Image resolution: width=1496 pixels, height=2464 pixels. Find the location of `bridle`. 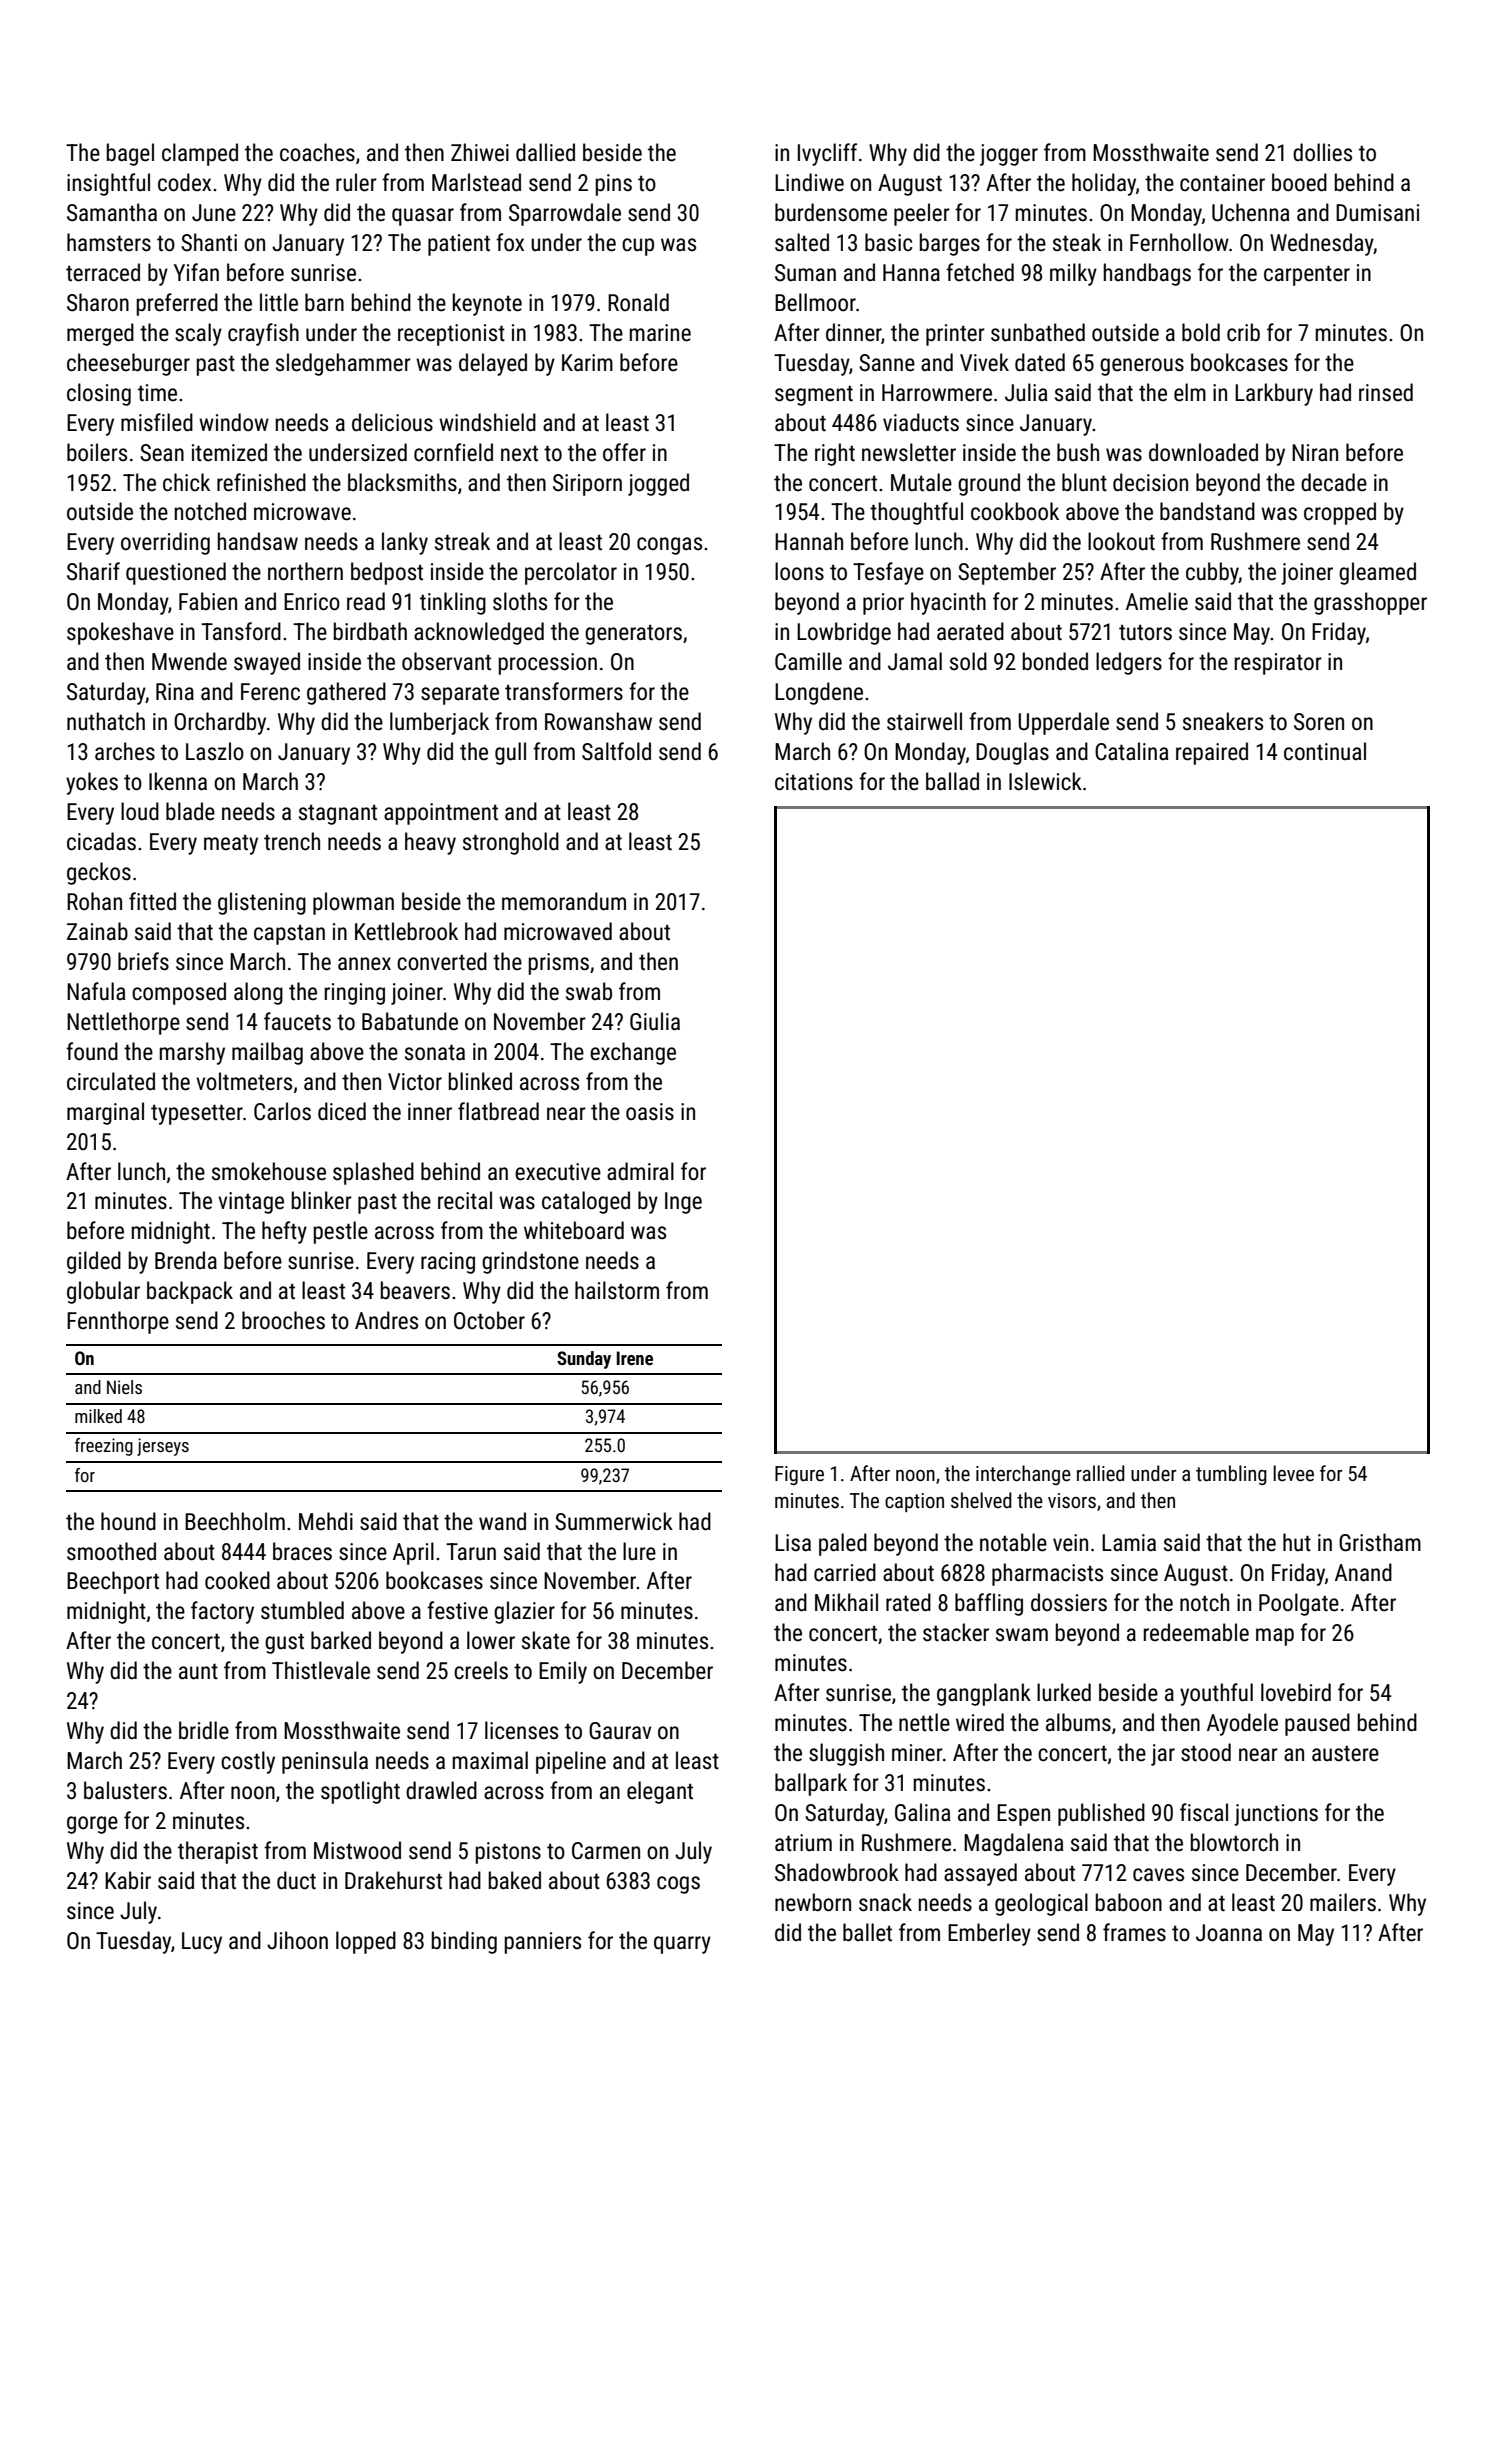

bridle is located at coordinates (204, 1730).
